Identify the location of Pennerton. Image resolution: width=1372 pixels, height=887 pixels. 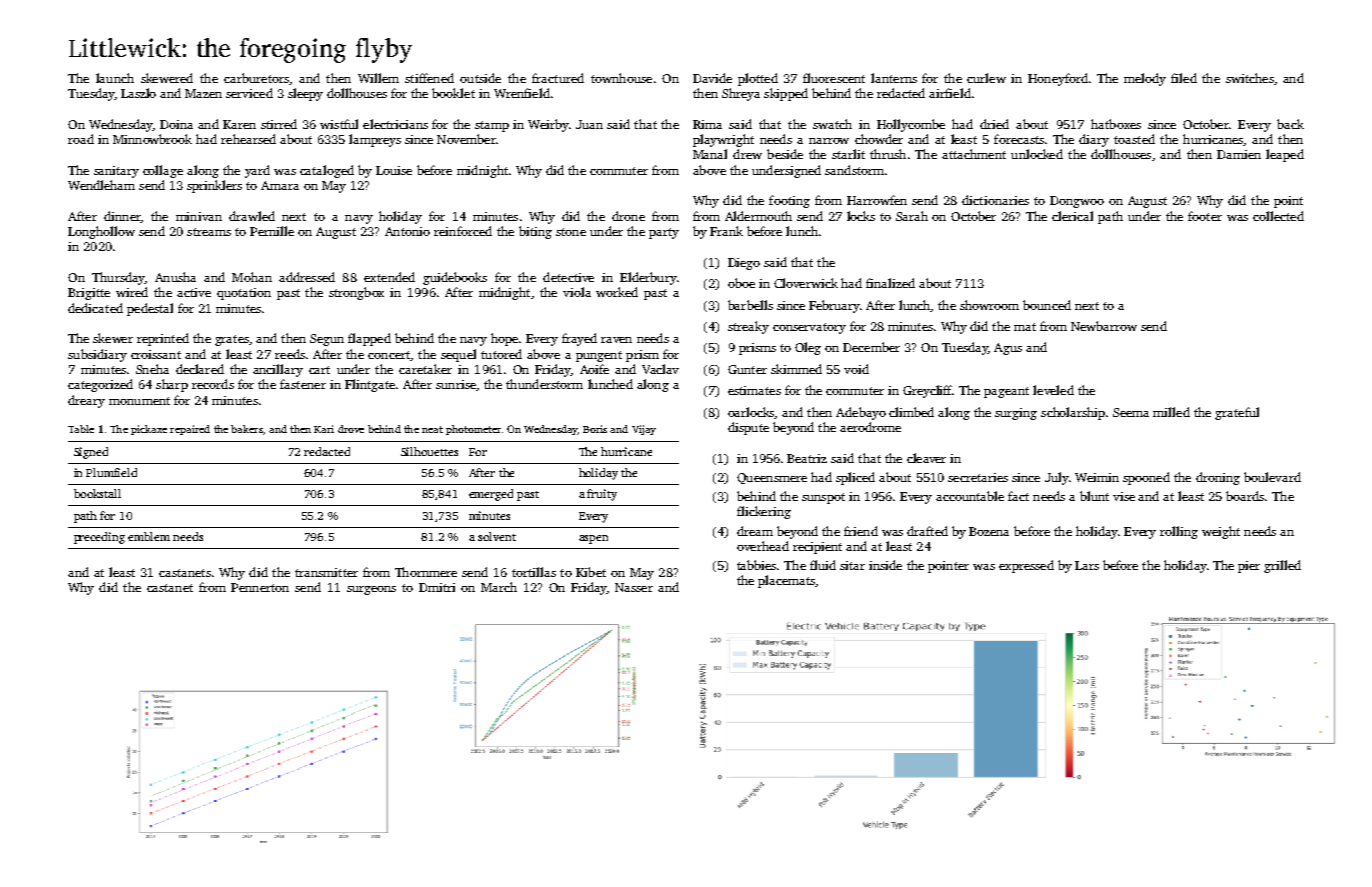
(260, 587).
